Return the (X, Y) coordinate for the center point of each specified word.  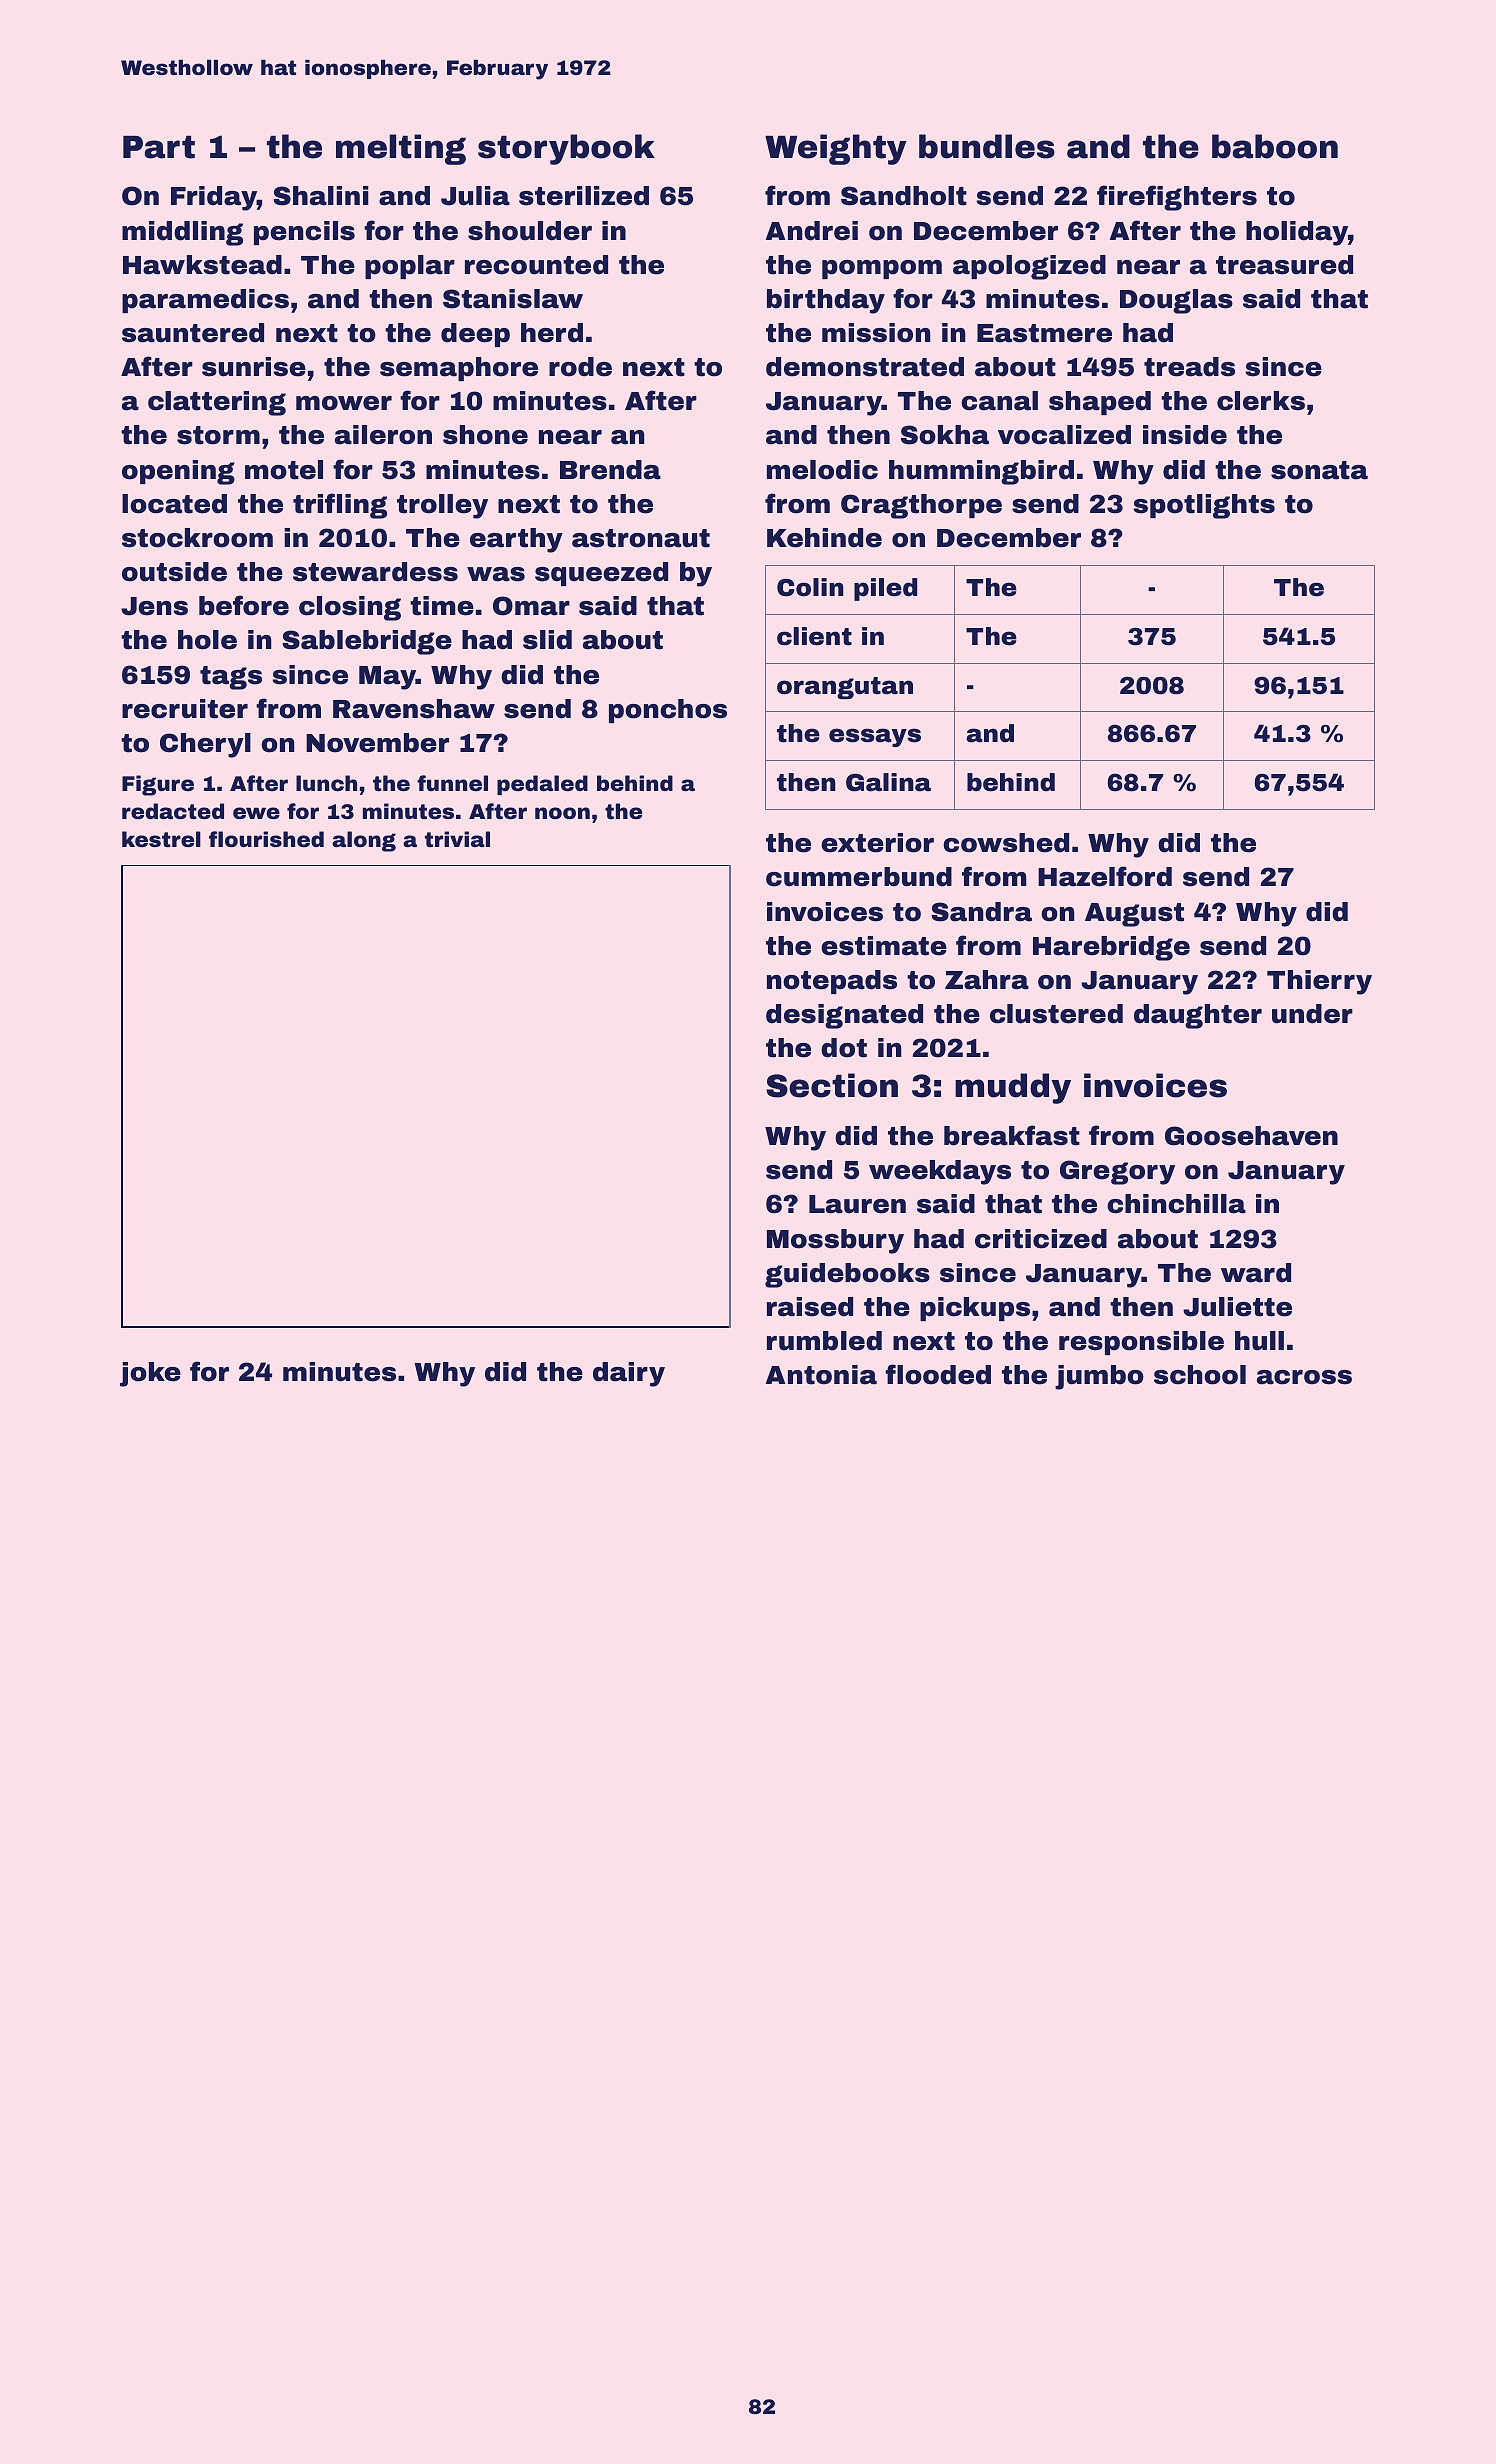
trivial (457, 839)
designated (844, 1016)
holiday (1297, 233)
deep (475, 335)
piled (885, 589)
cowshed (1006, 843)
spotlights (1204, 506)
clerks (1261, 401)
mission (876, 333)
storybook (566, 149)
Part (159, 147)
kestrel (161, 839)
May (387, 678)
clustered (1056, 1014)
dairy (629, 1374)
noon (562, 813)
